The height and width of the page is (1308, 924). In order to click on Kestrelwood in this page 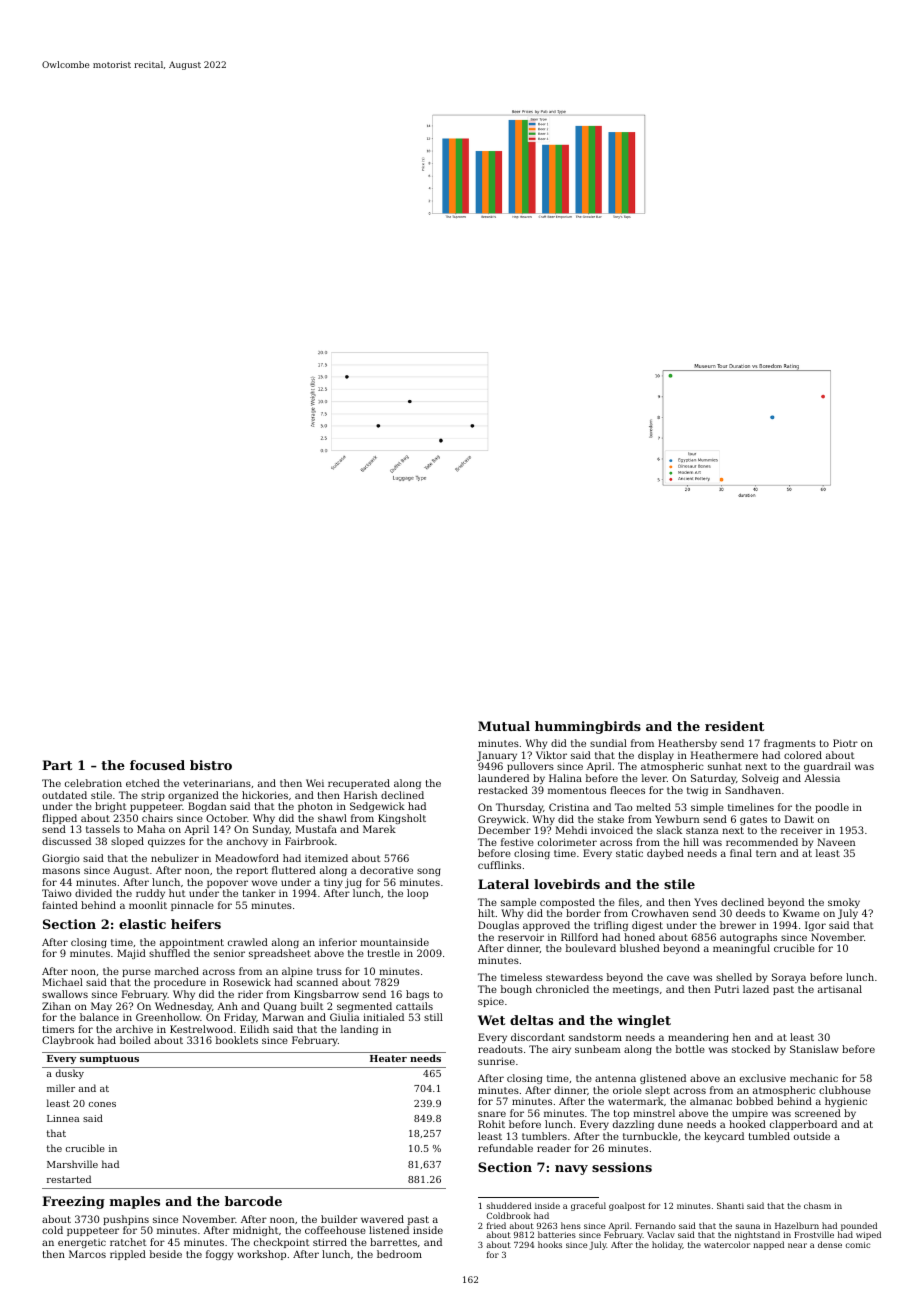, I will do `click(201, 1029)`.
